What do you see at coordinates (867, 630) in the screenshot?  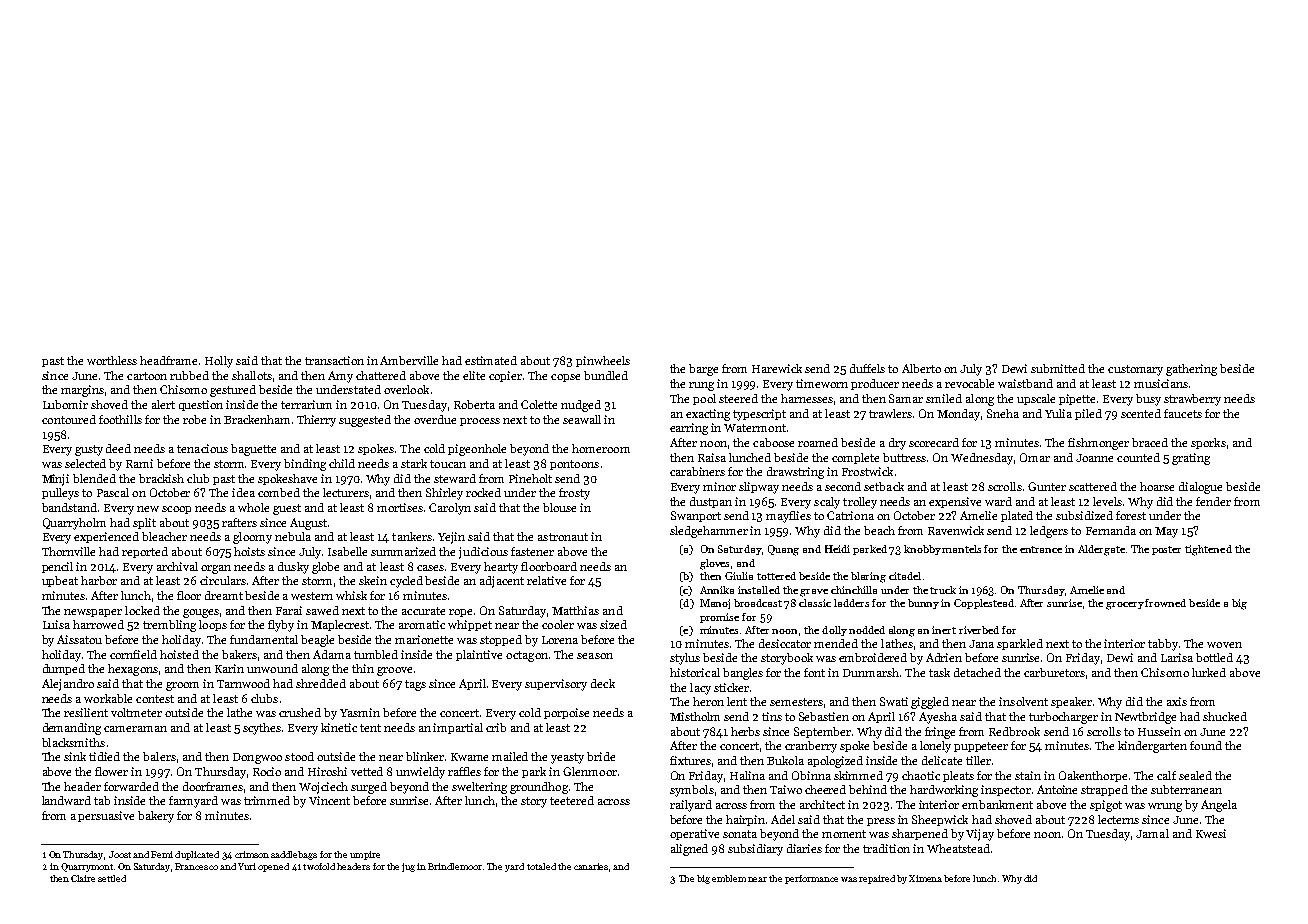 I see `nodded` at bounding box center [867, 630].
